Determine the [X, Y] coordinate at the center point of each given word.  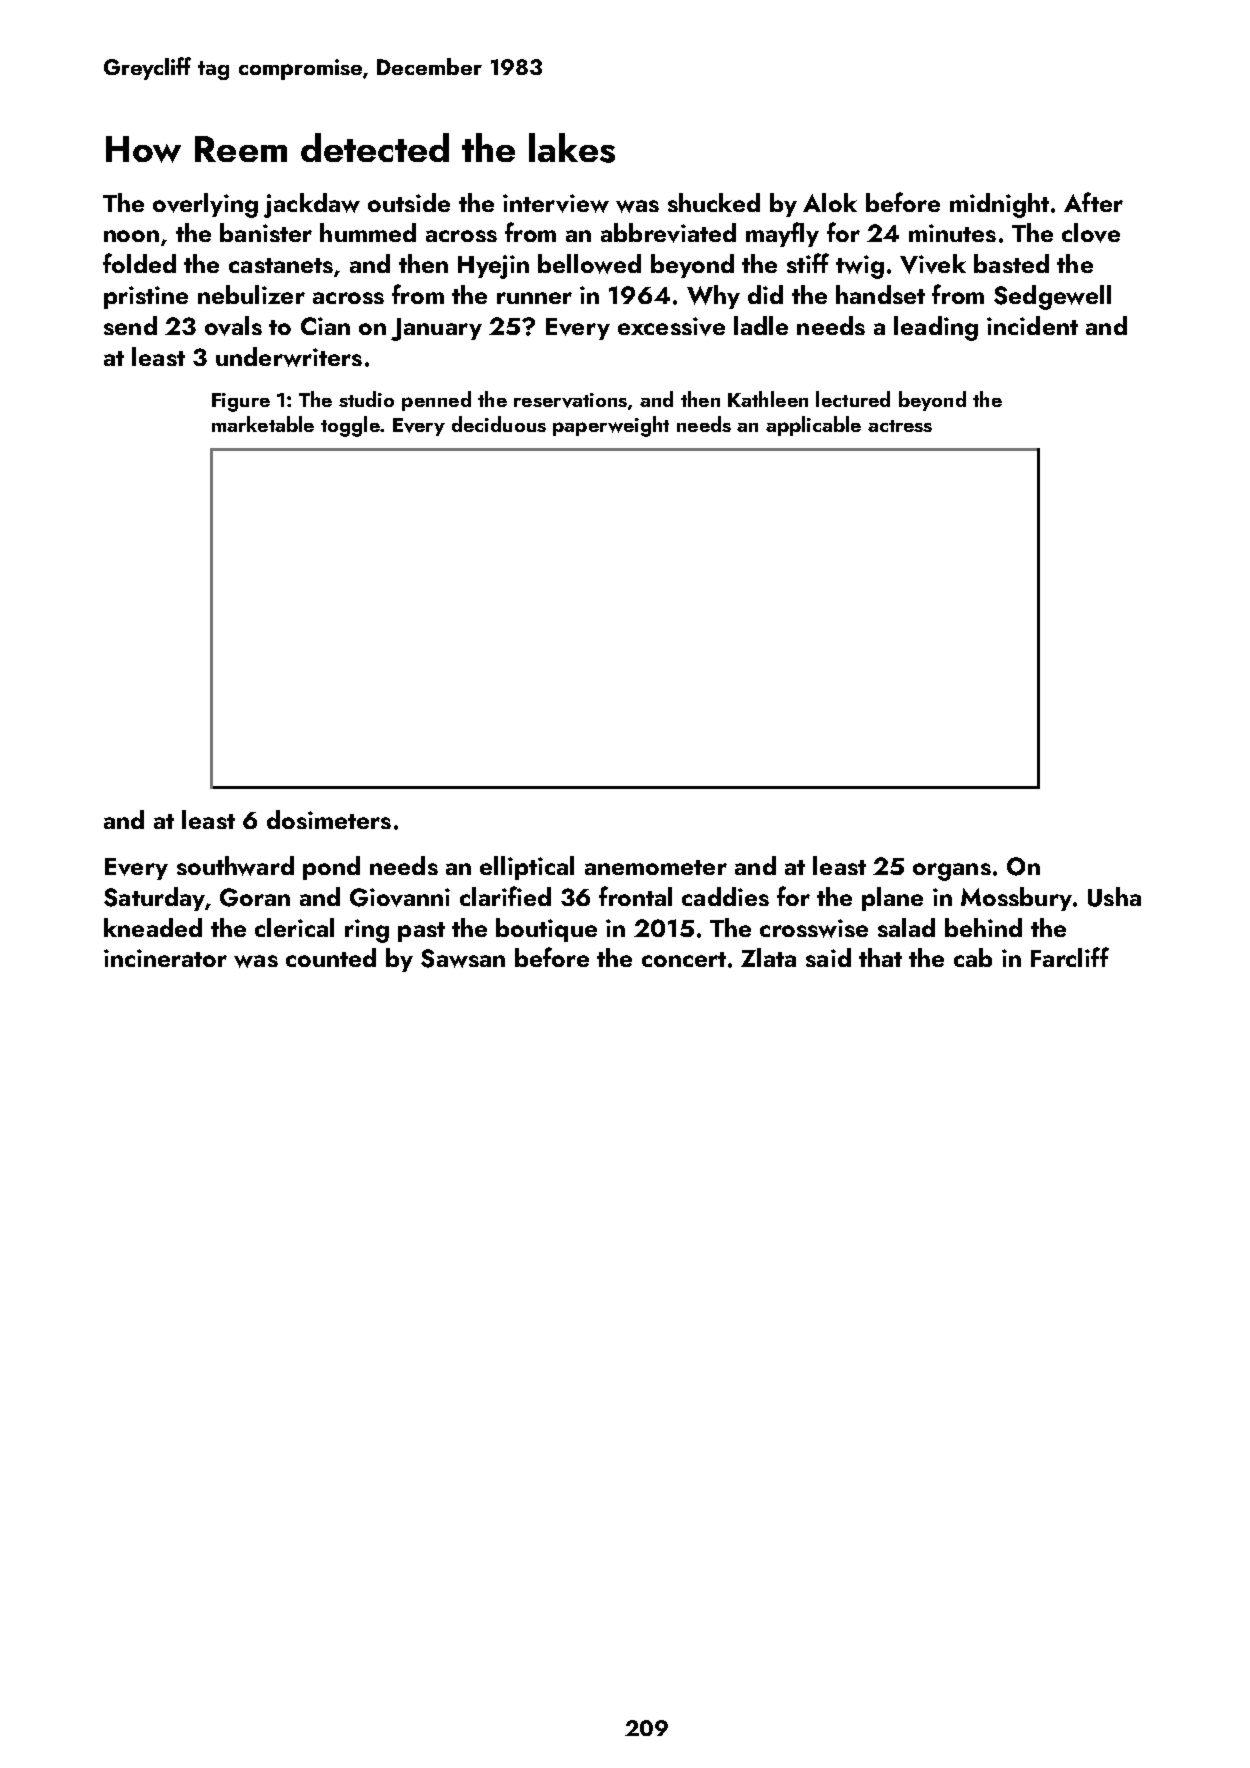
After [1093, 202]
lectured [853, 399]
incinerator [165, 958]
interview [556, 203]
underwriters [289, 357]
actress [900, 426]
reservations [570, 400]
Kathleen [768, 399]
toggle [350, 426]
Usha [1114, 897]
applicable [813, 426]
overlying [205, 205]
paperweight [611, 426]
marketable [263, 424]
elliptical [527, 868]
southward [235, 866]
